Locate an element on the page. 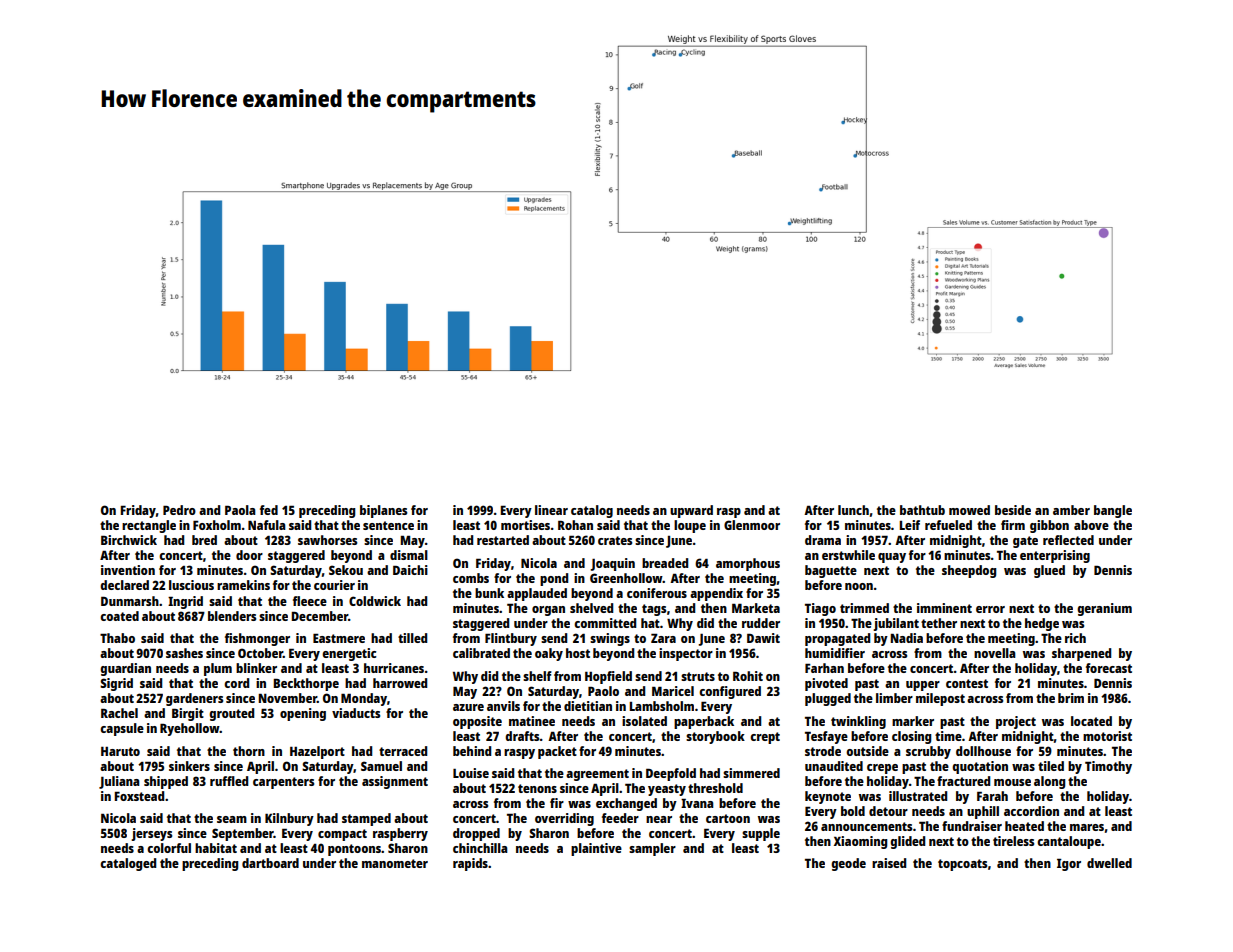  ramekins is located at coordinates (243, 585).
